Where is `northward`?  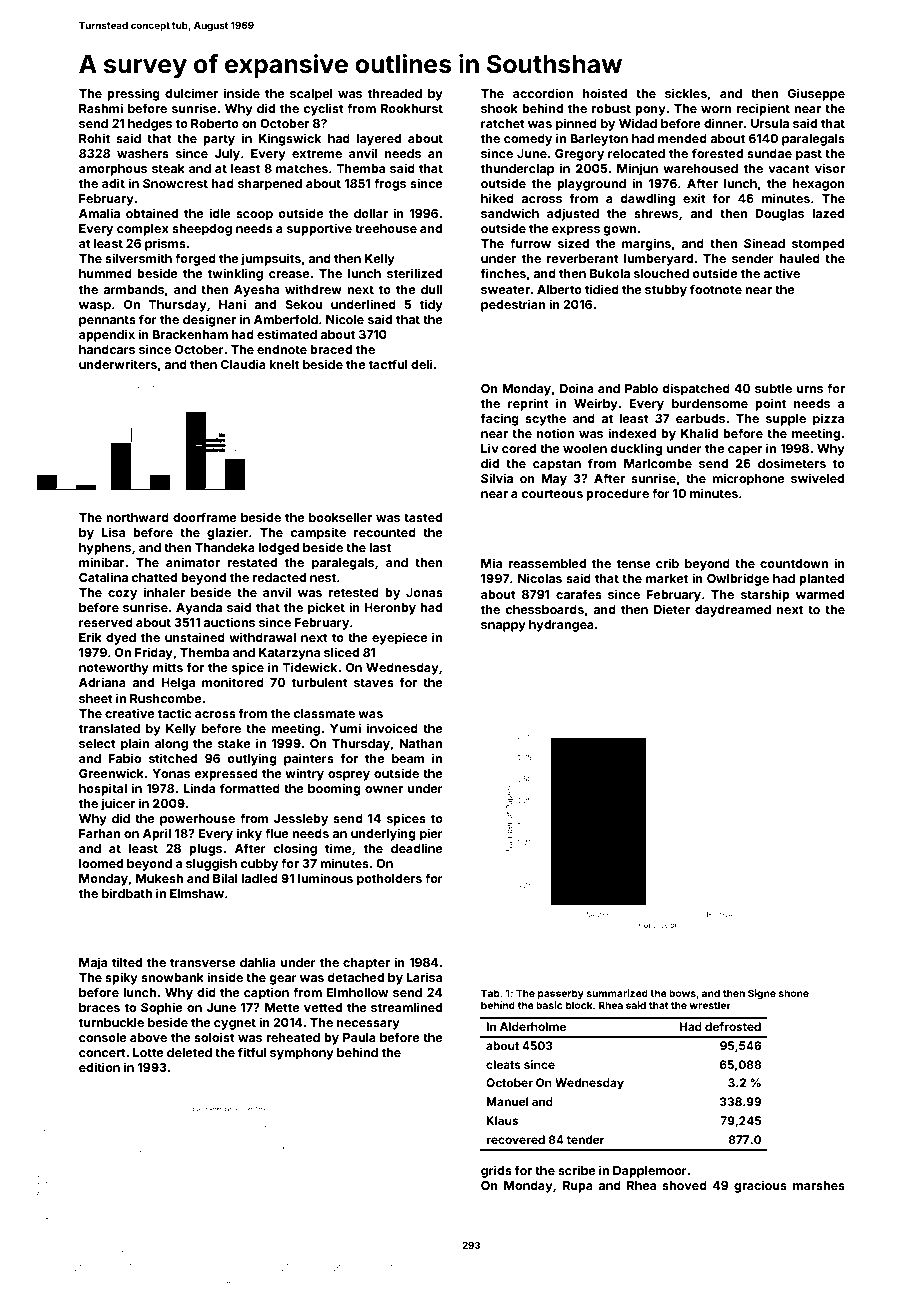
northward is located at coordinates (137, 517).
